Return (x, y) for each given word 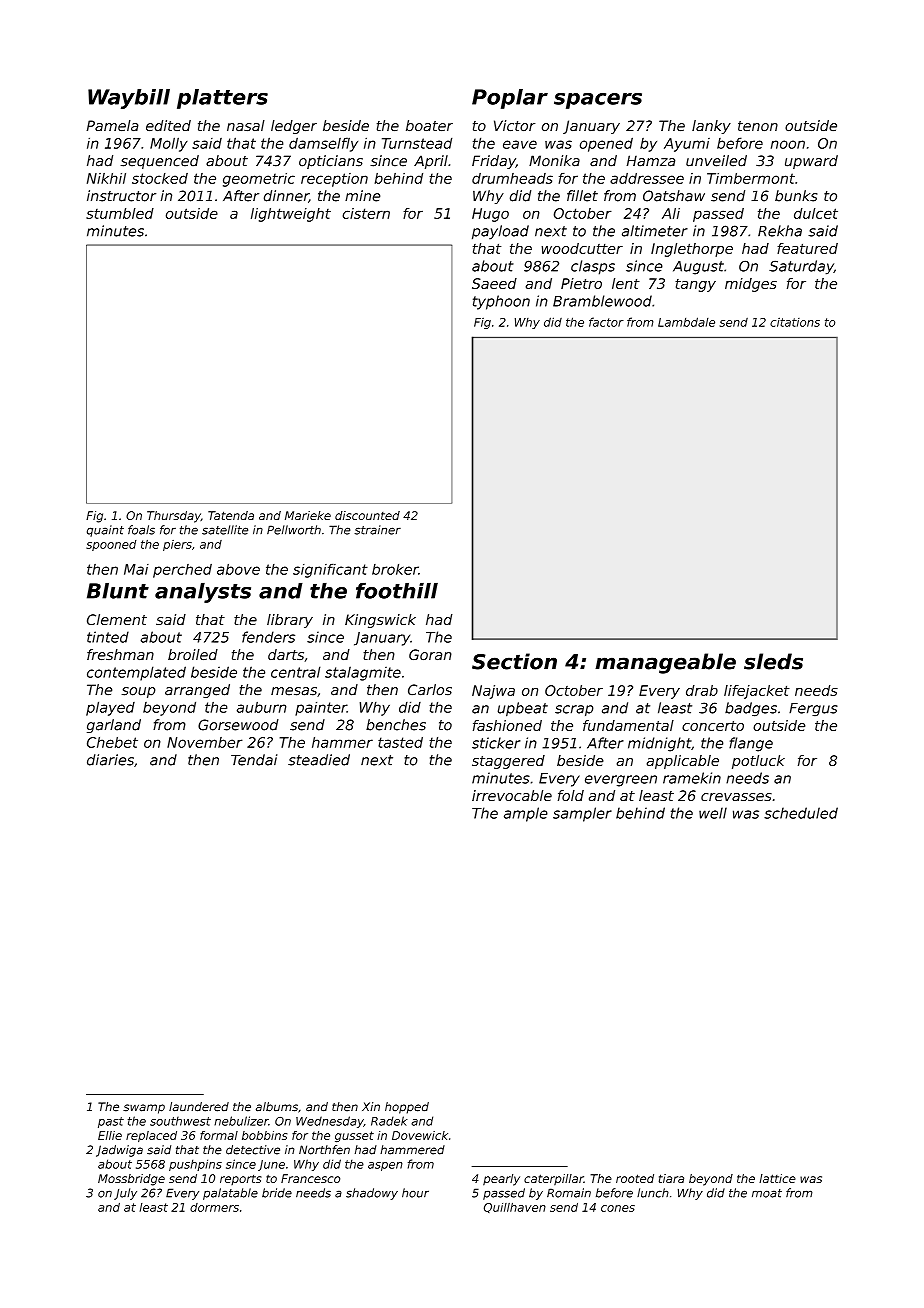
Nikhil (106, 178)
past (111, 1122)
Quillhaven (515, 1207)
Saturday (801, 267)
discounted (367, 515)
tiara (671, 1178)
